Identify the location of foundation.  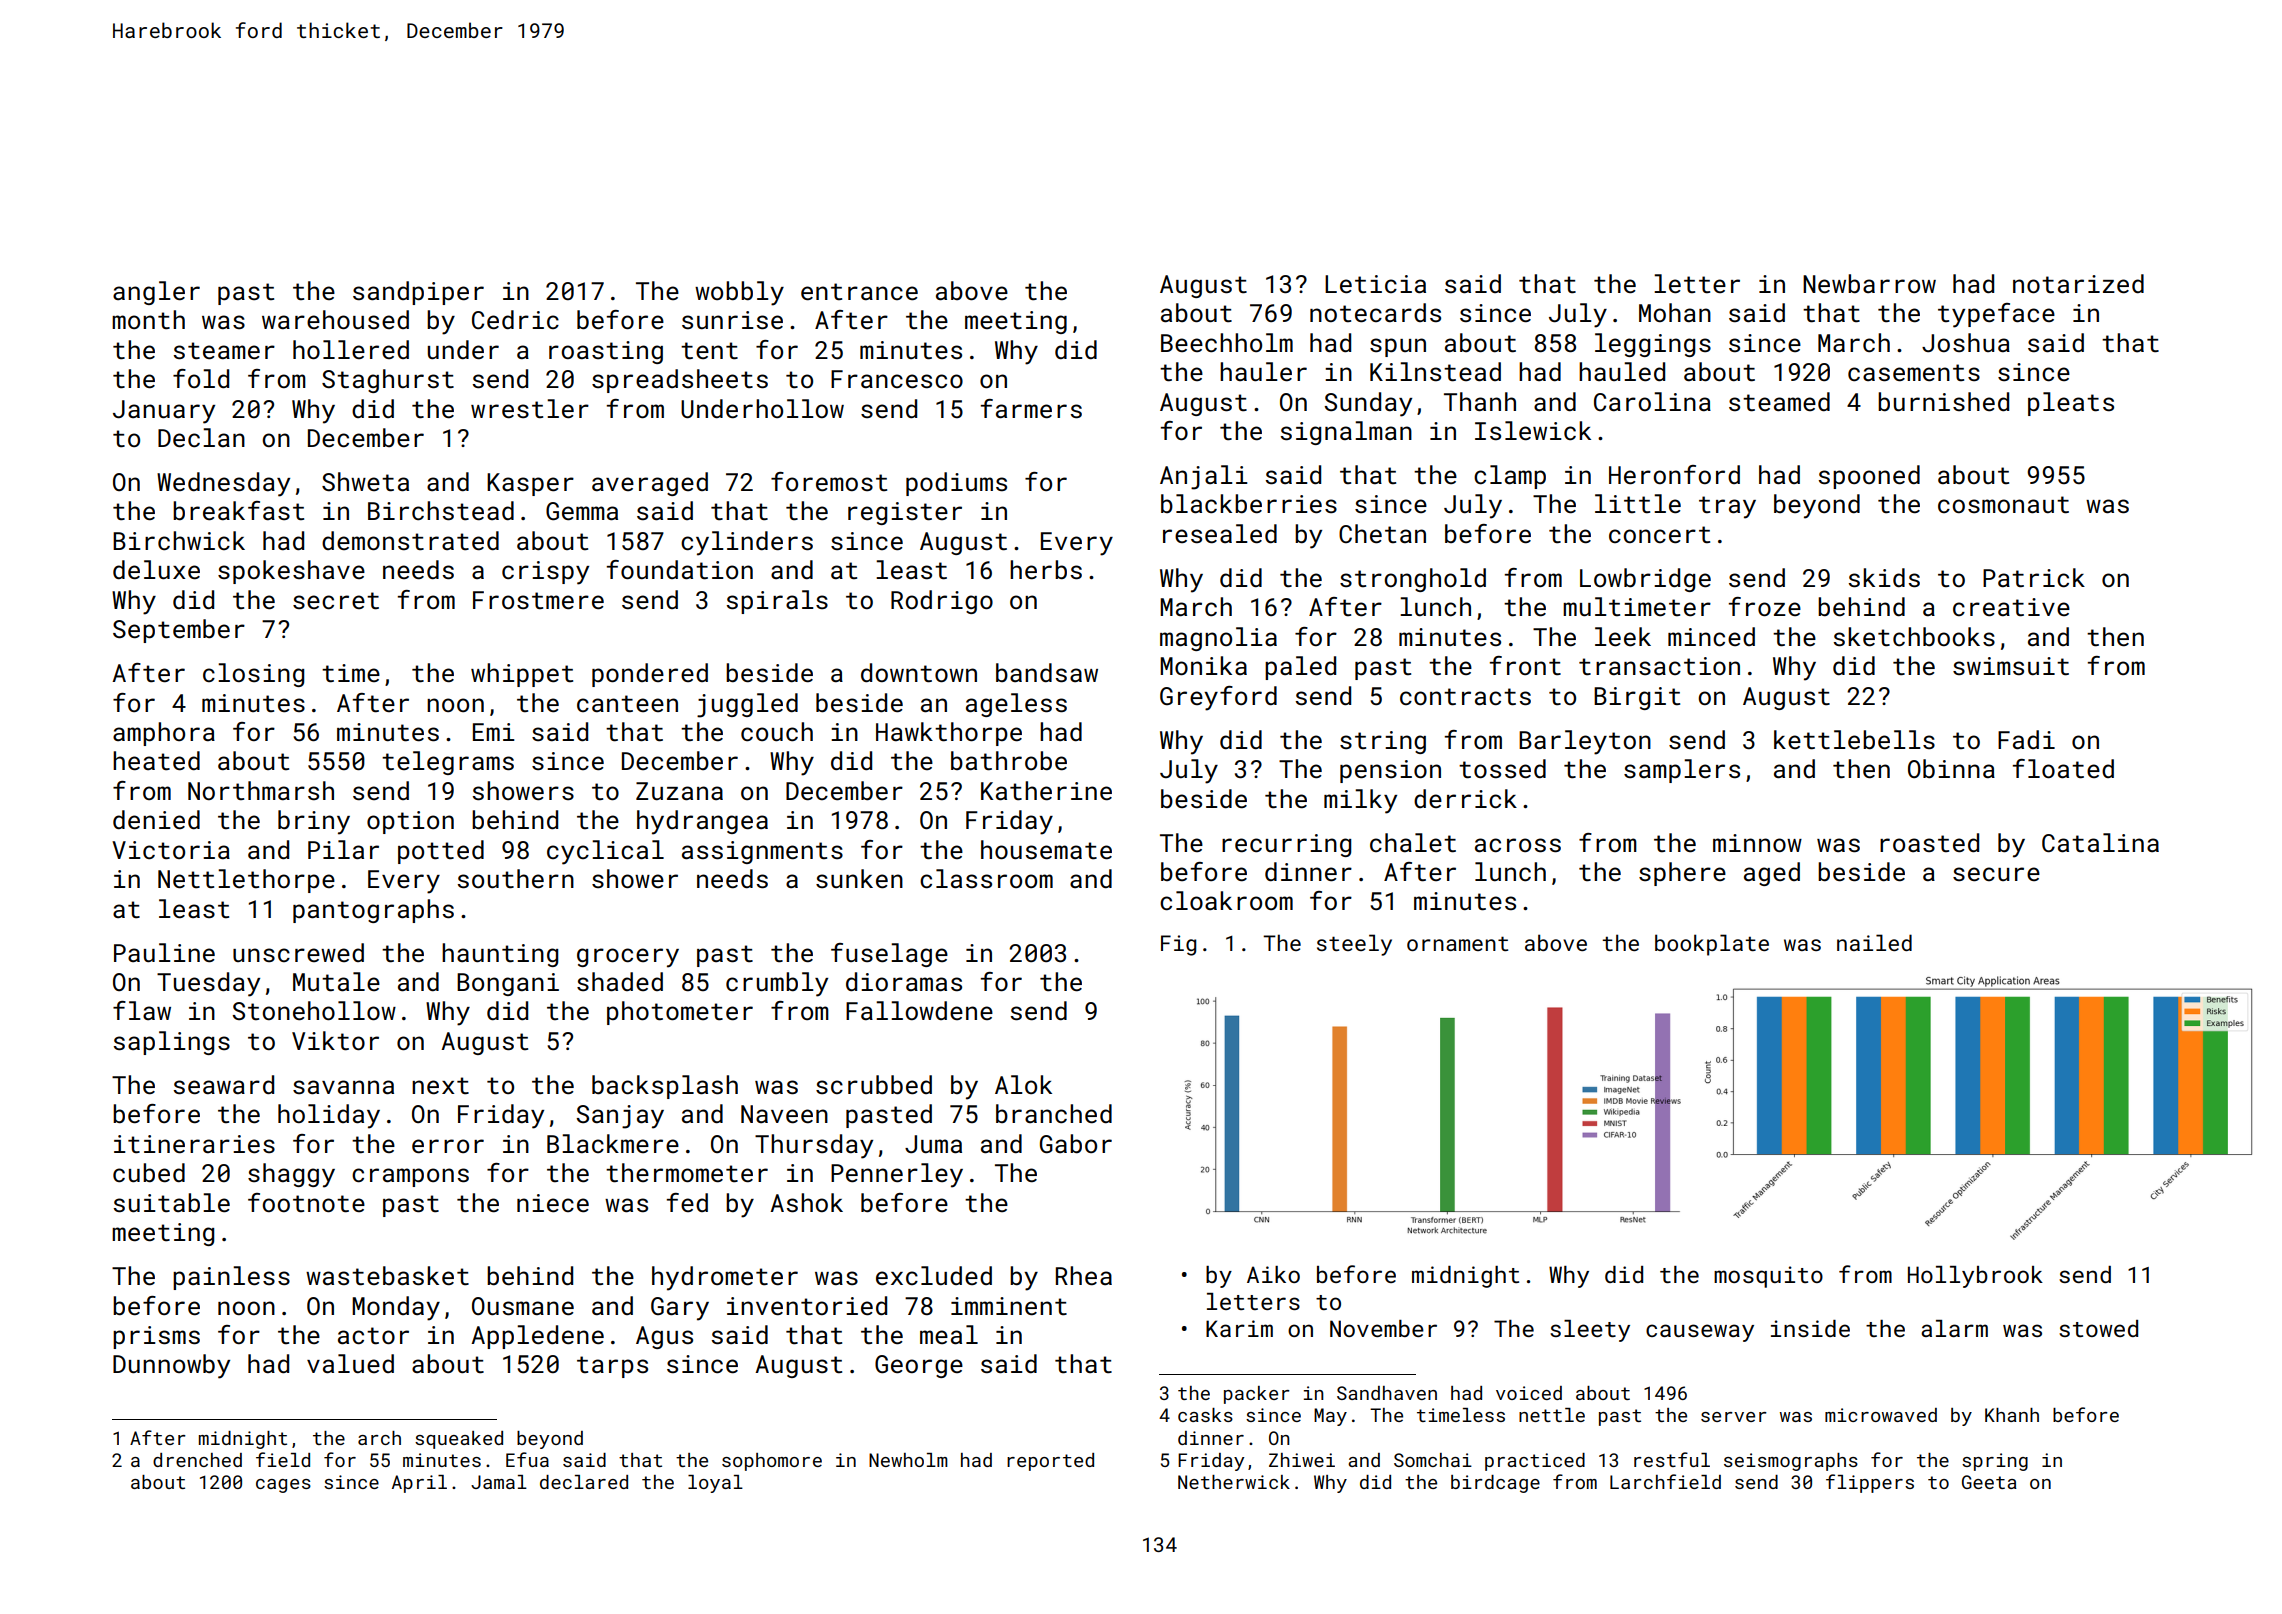
(680, 570).
